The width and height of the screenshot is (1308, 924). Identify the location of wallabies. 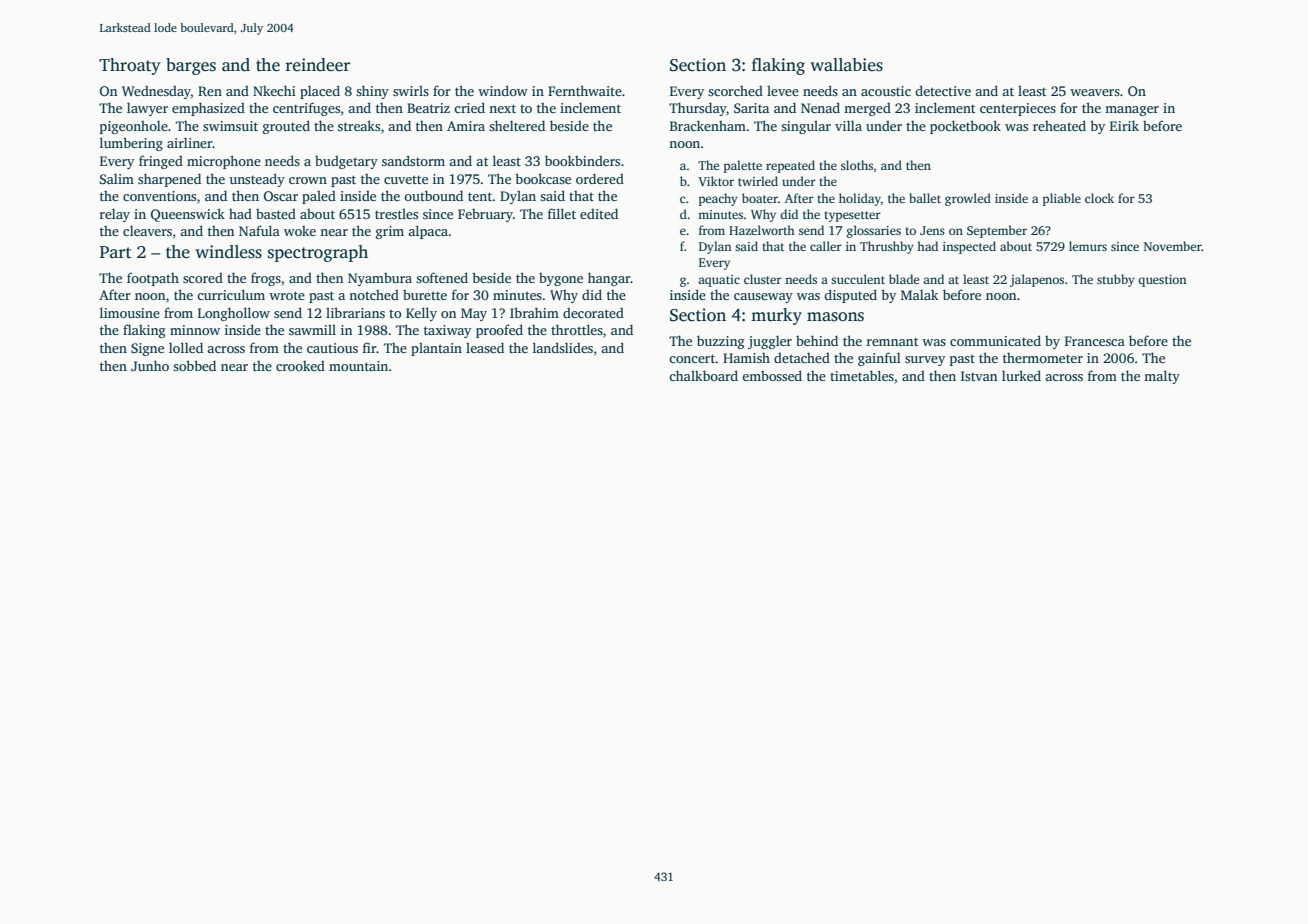
(846, 65).
